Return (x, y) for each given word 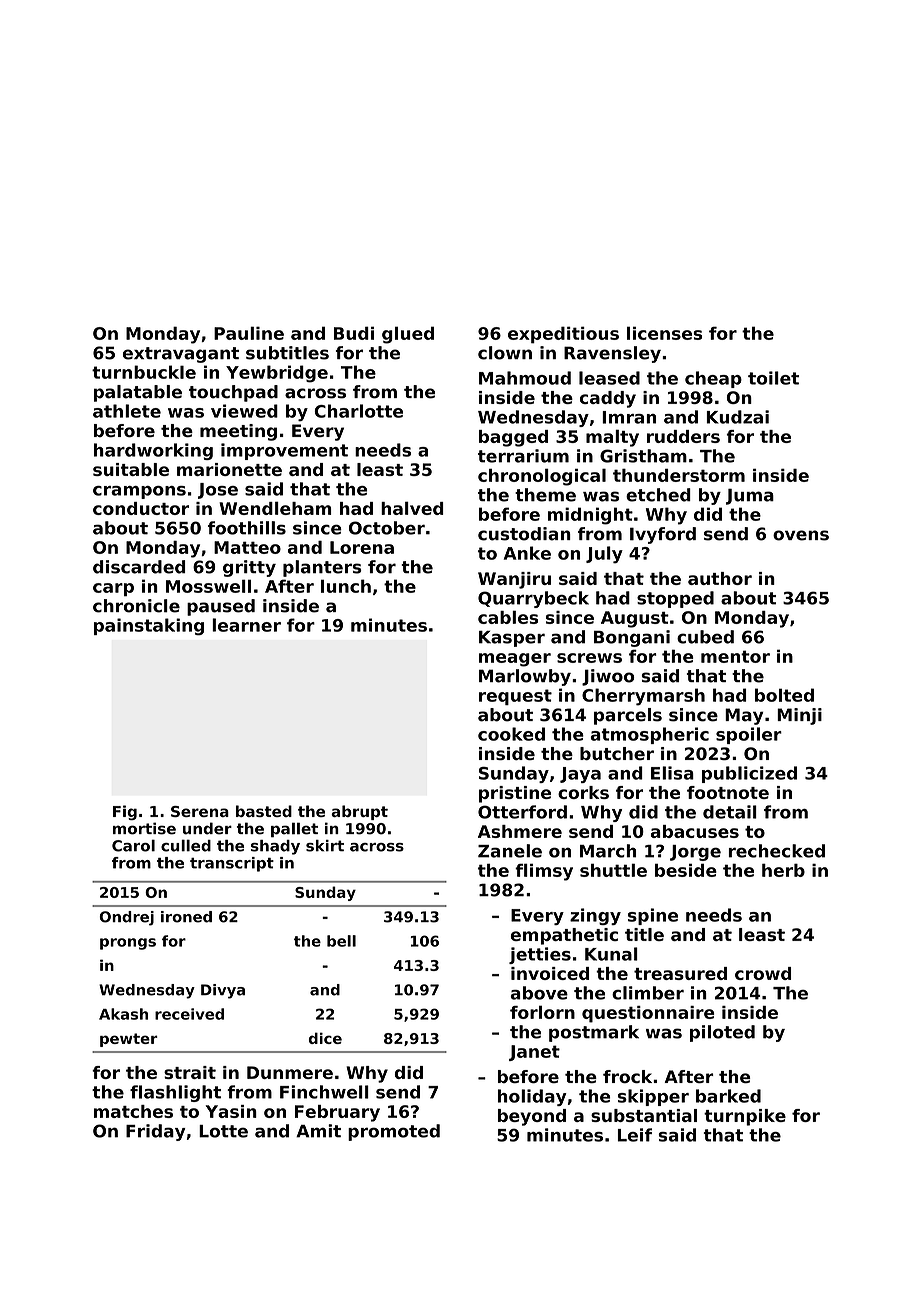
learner (246, 625)
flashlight (175, 1093)
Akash (123, 1014)
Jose (218, 491)
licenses (664, 333)
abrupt (359, 812)
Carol (133, 845)
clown (505, 353)
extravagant (181, 355)
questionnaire (648, 1014)
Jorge (695, 853)
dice (325, 1038)
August (635, 619)
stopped (675, 599)
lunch (346, 586)
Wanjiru (514, 580)
